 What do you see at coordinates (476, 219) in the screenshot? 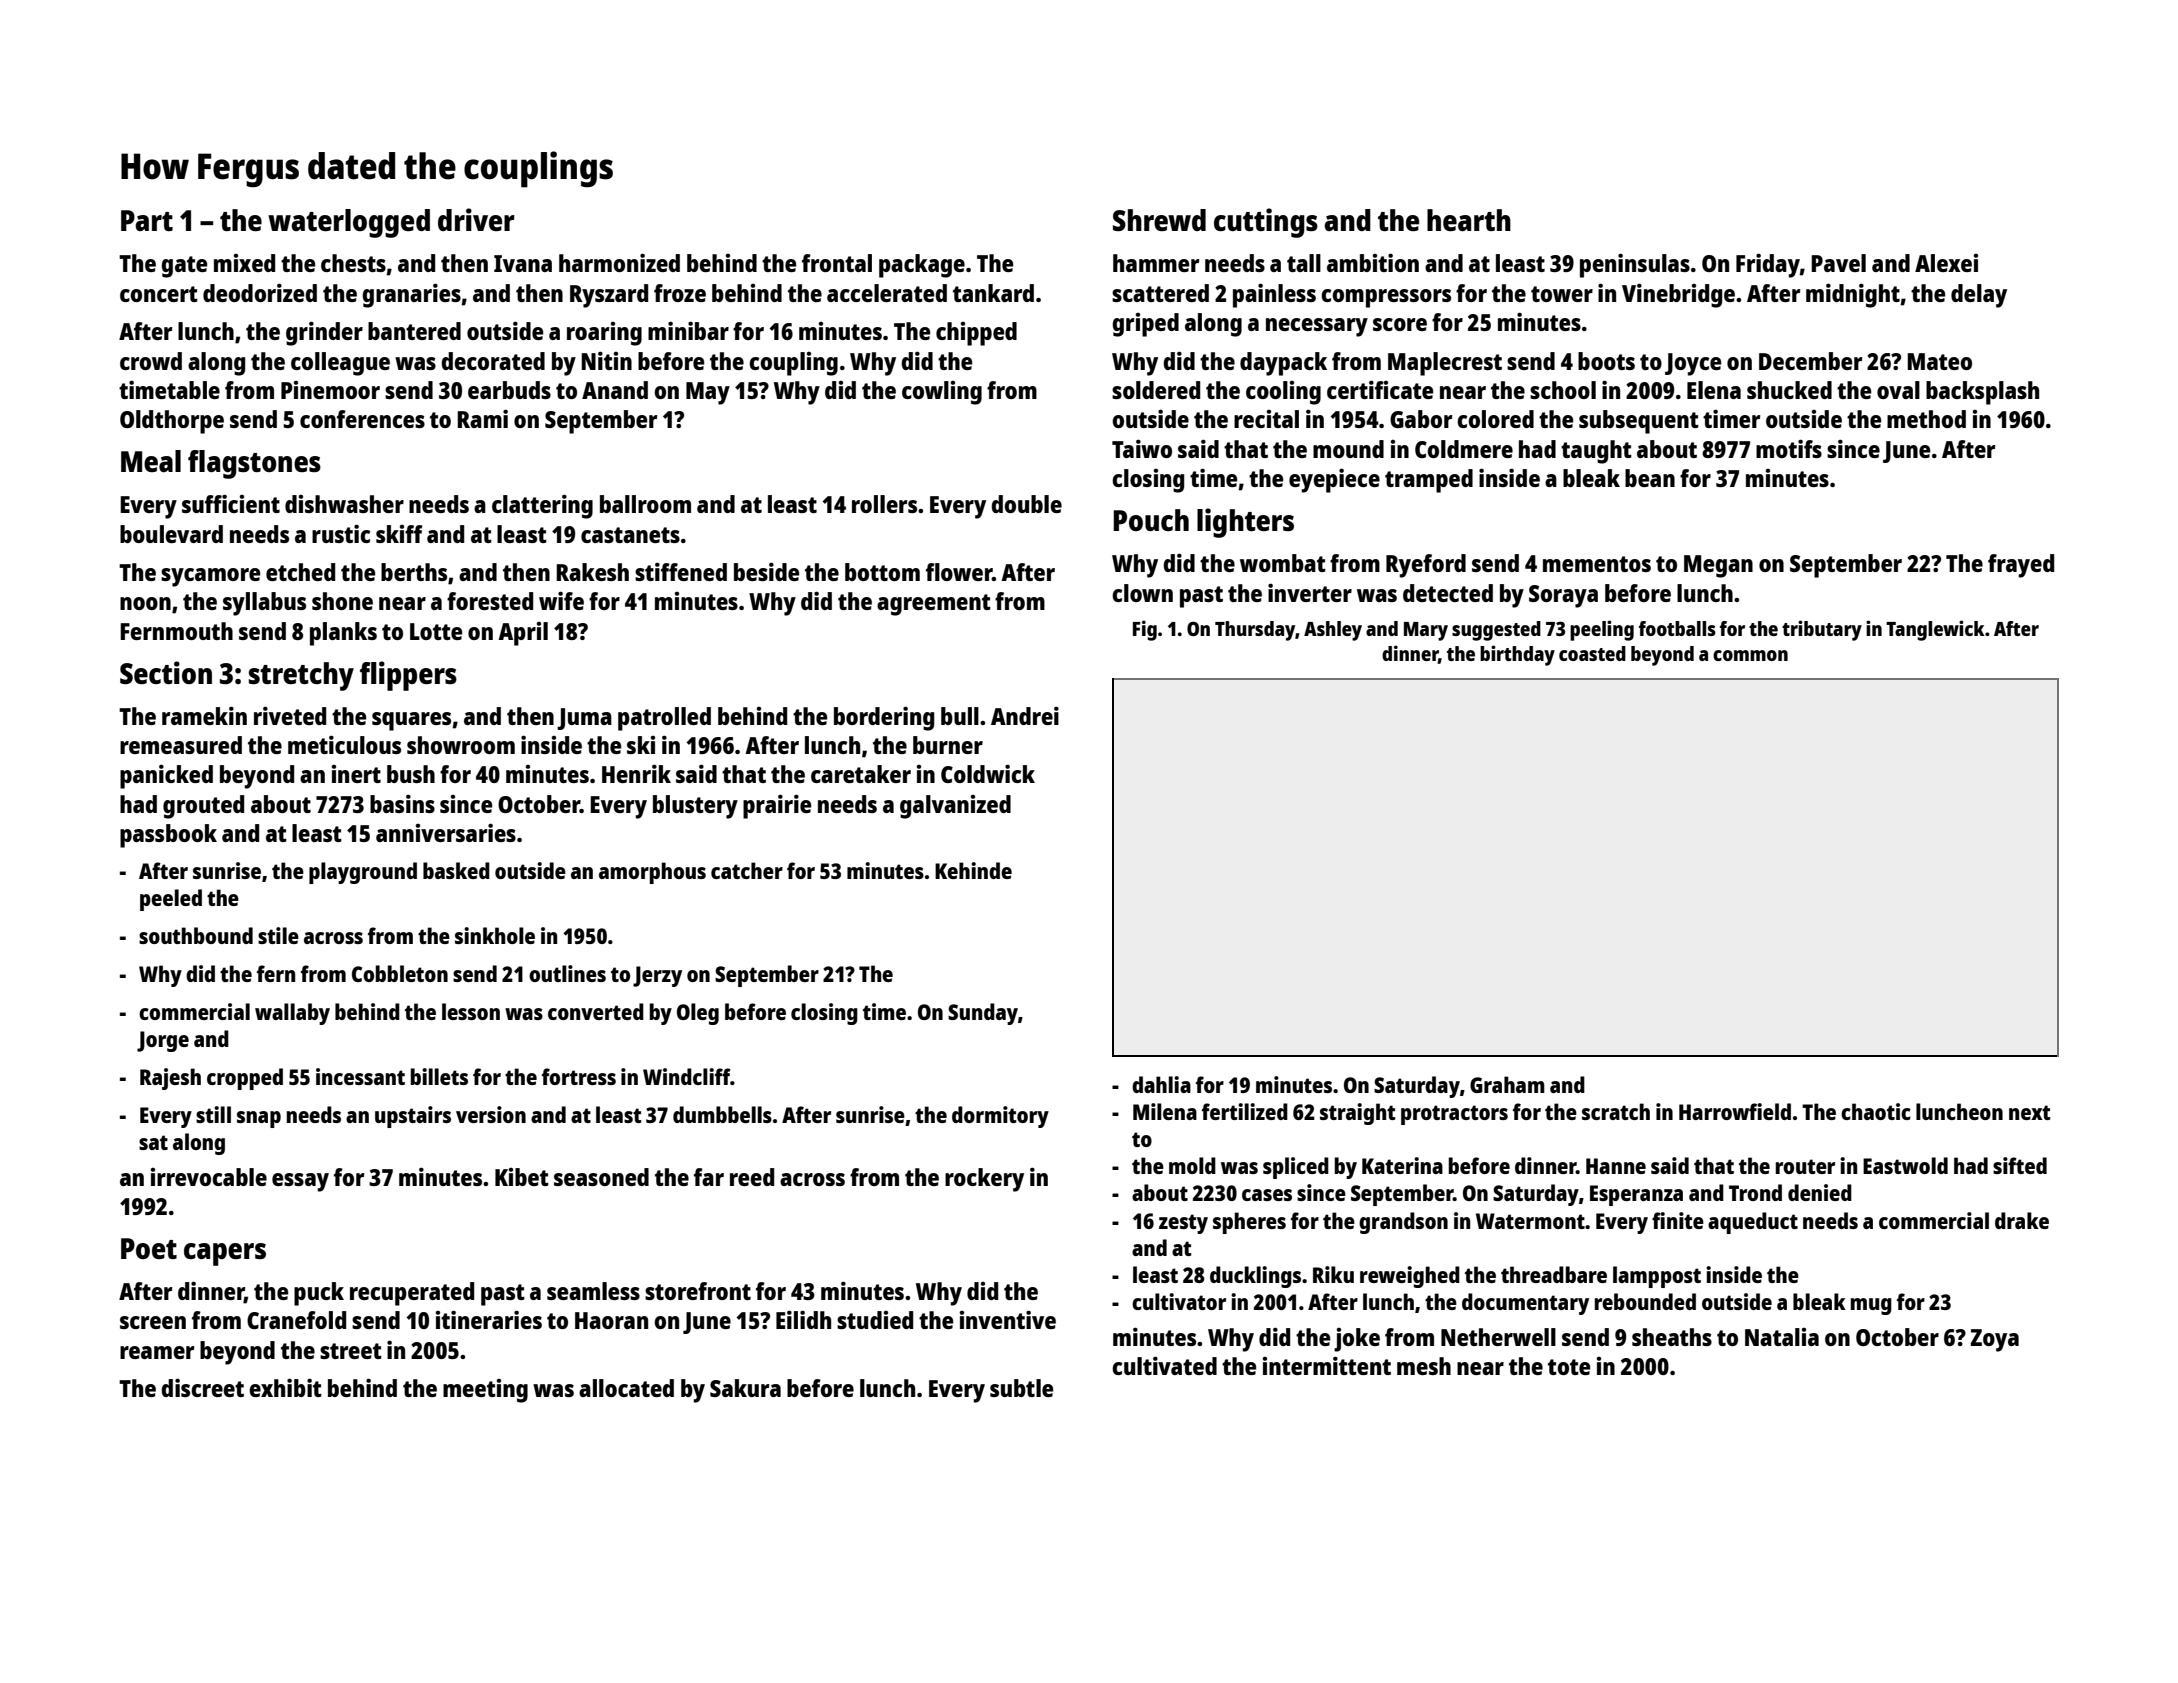
I see `driver` at bounding box center [476, 219].
